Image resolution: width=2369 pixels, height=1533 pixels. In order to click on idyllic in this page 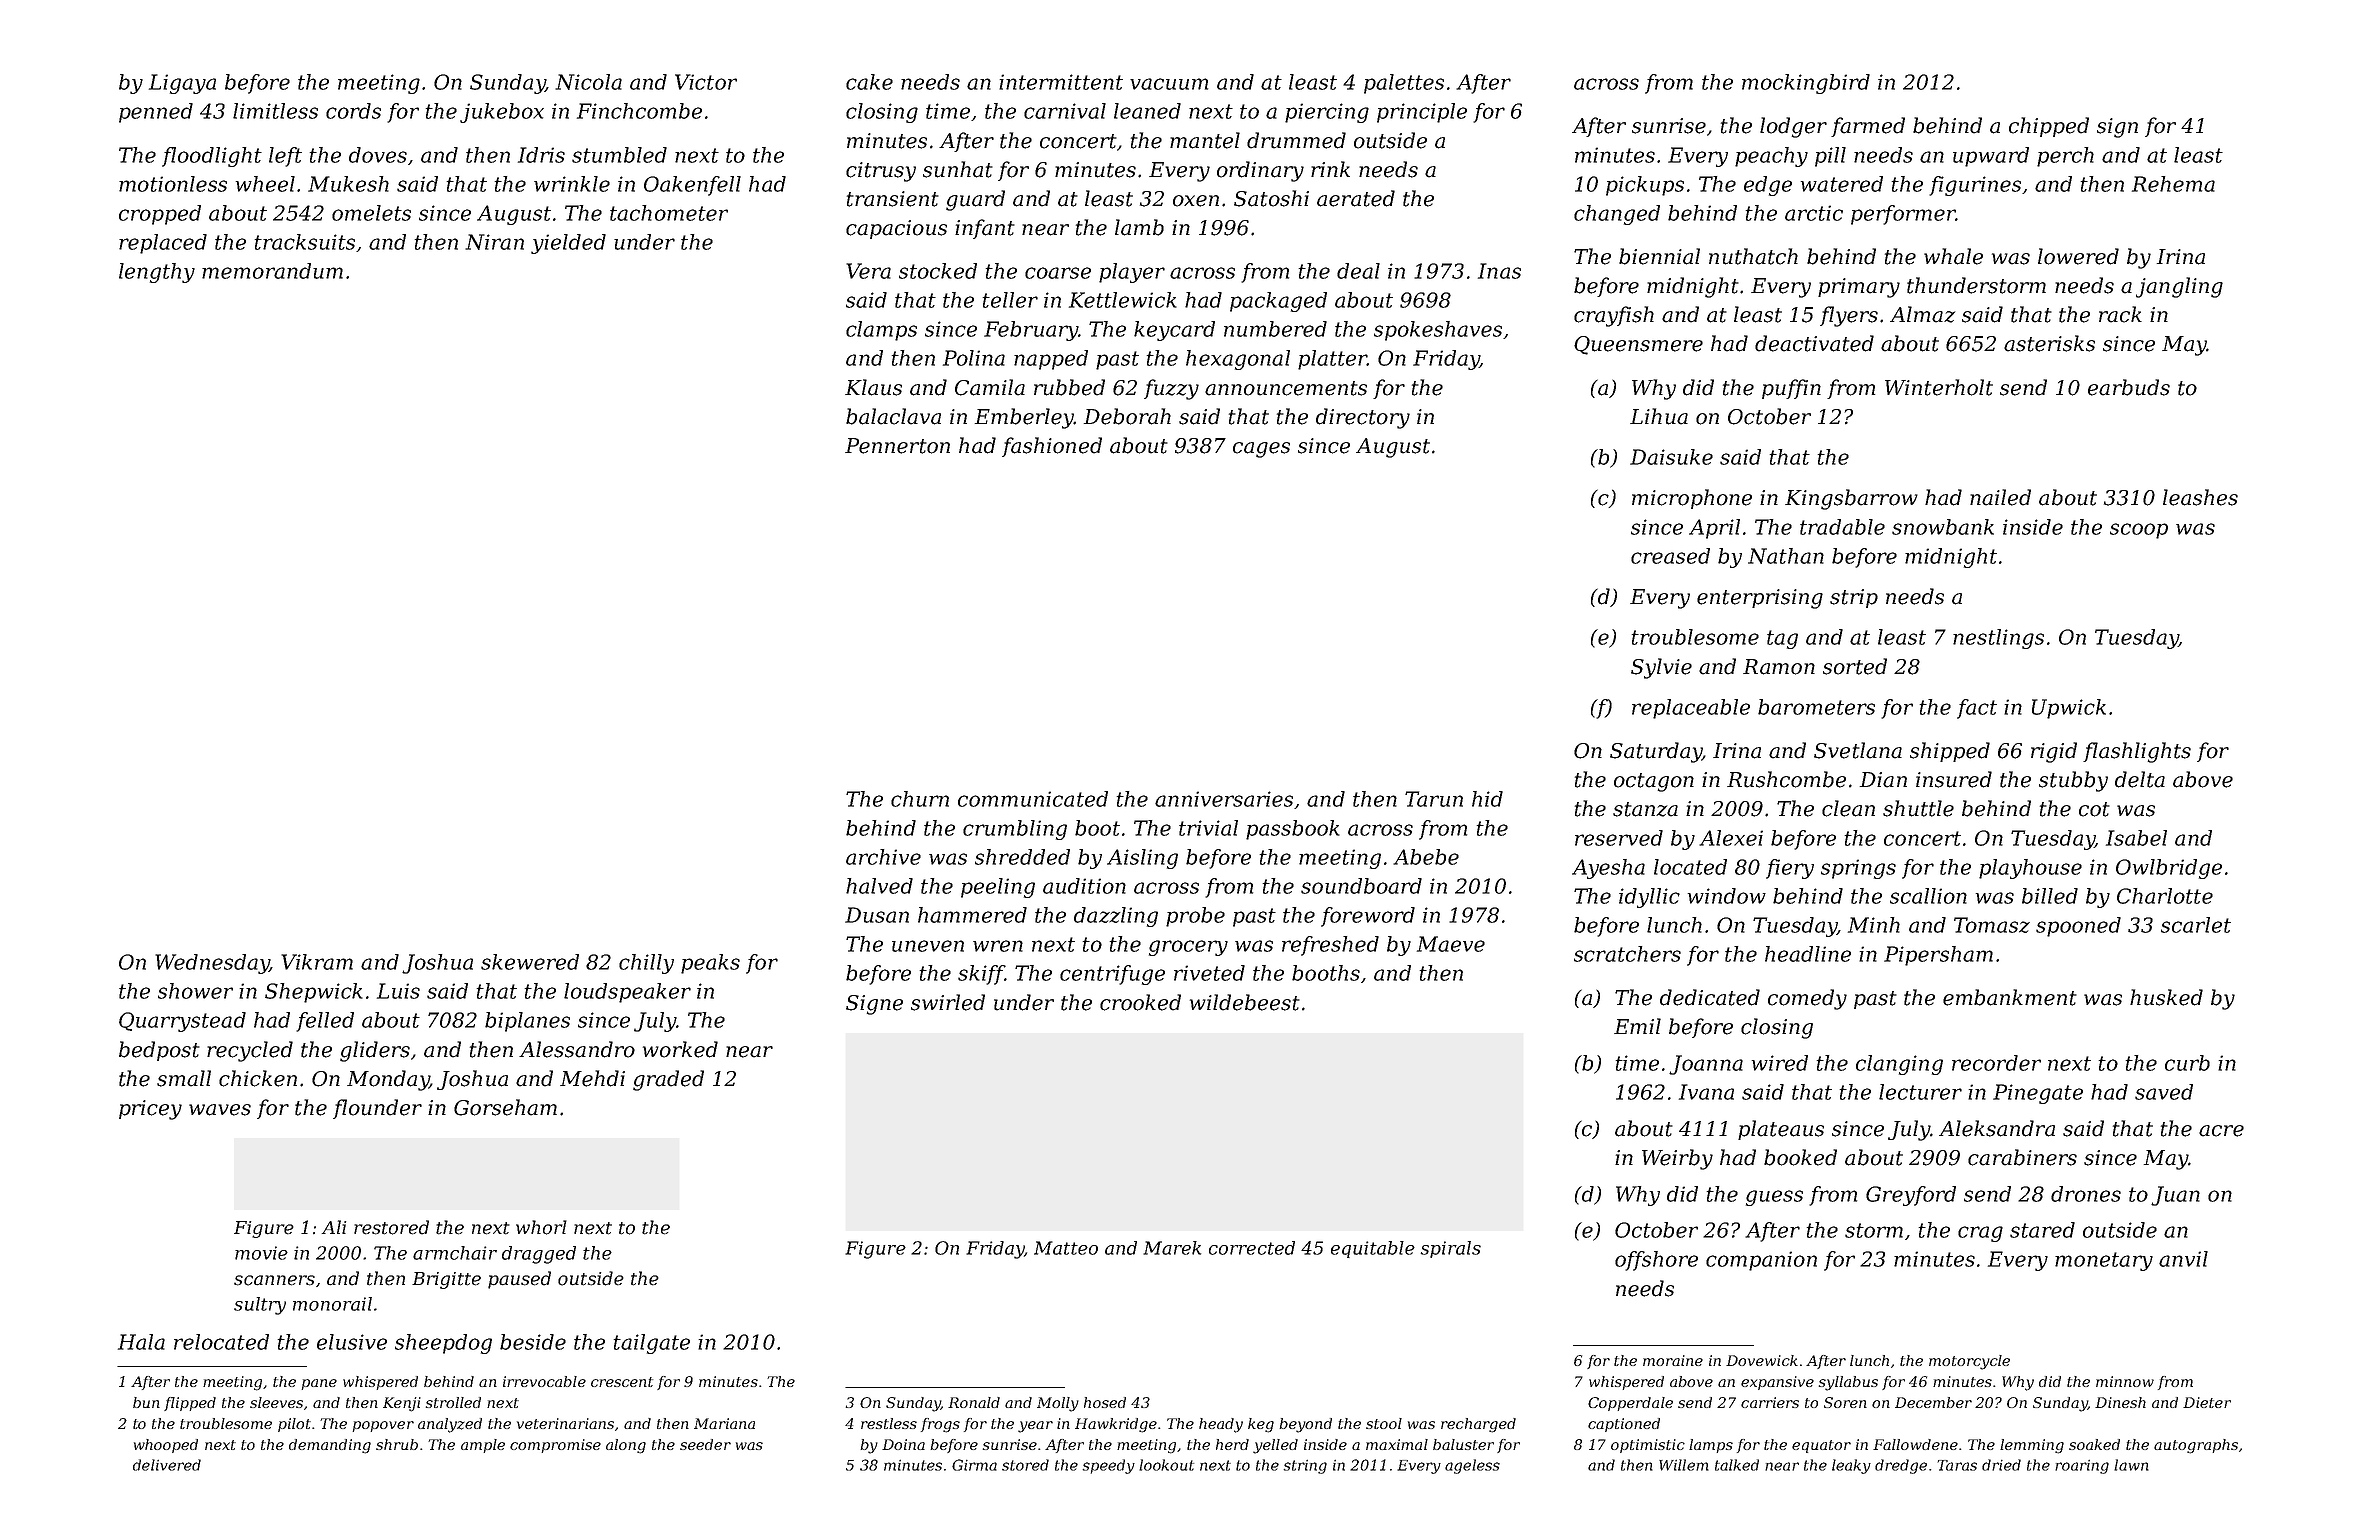, I will do `click(1649, 898)`.
